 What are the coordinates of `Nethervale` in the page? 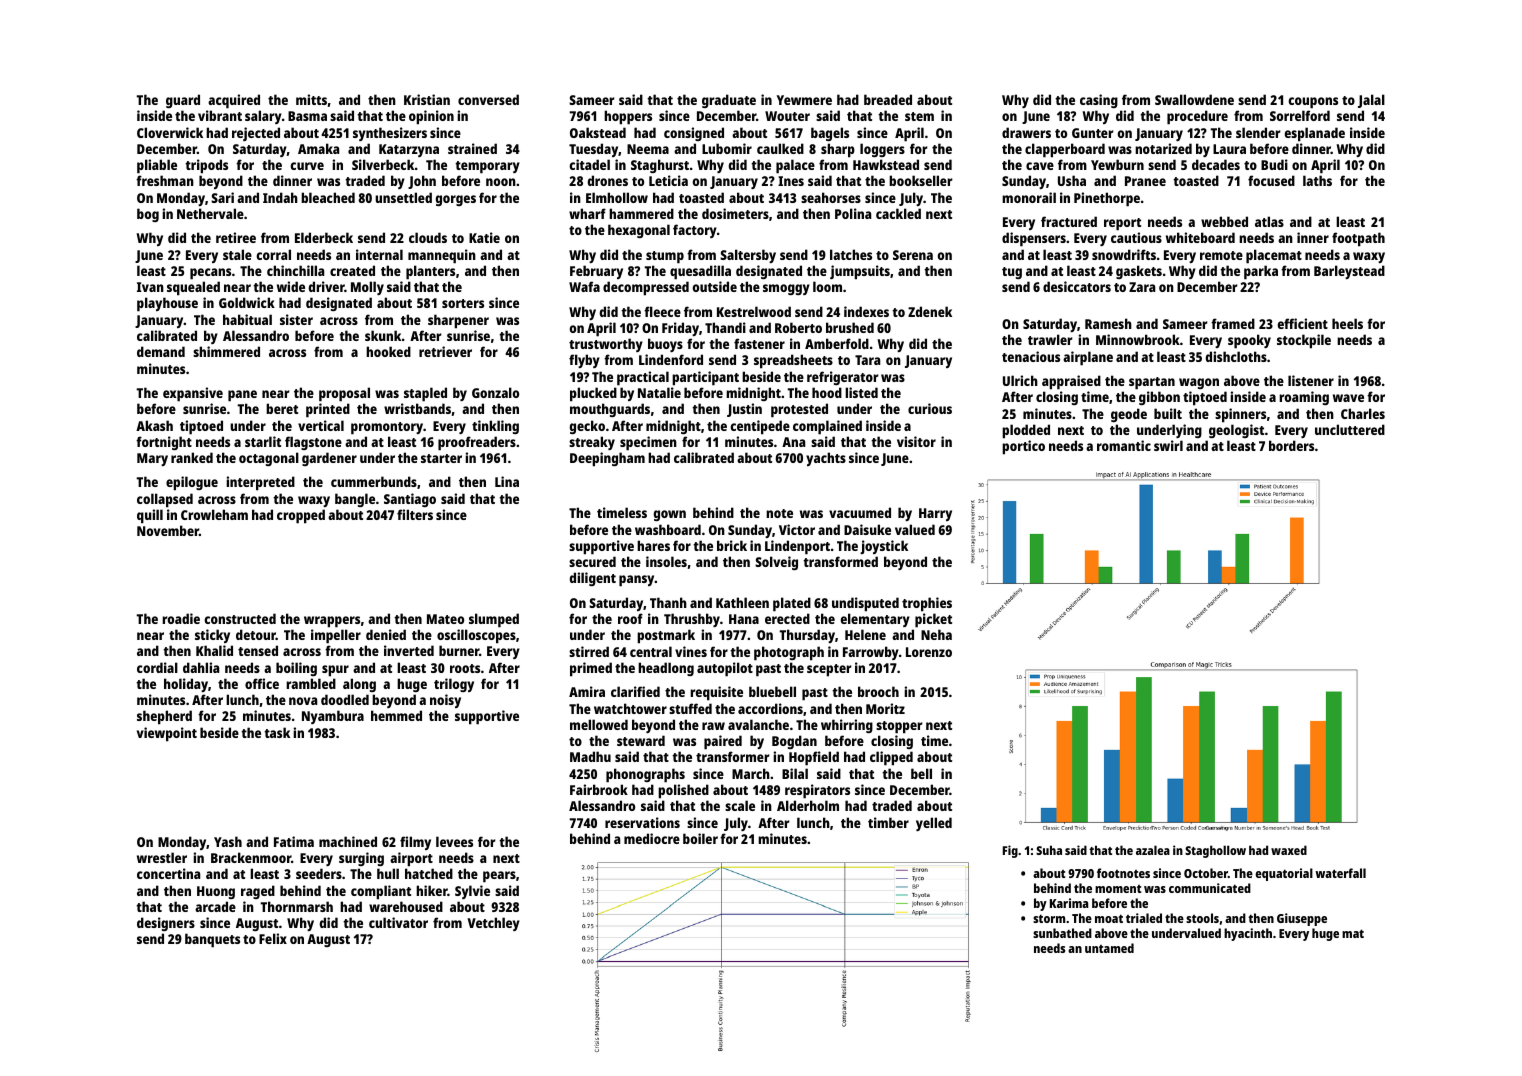 It's located at (210, 213).
